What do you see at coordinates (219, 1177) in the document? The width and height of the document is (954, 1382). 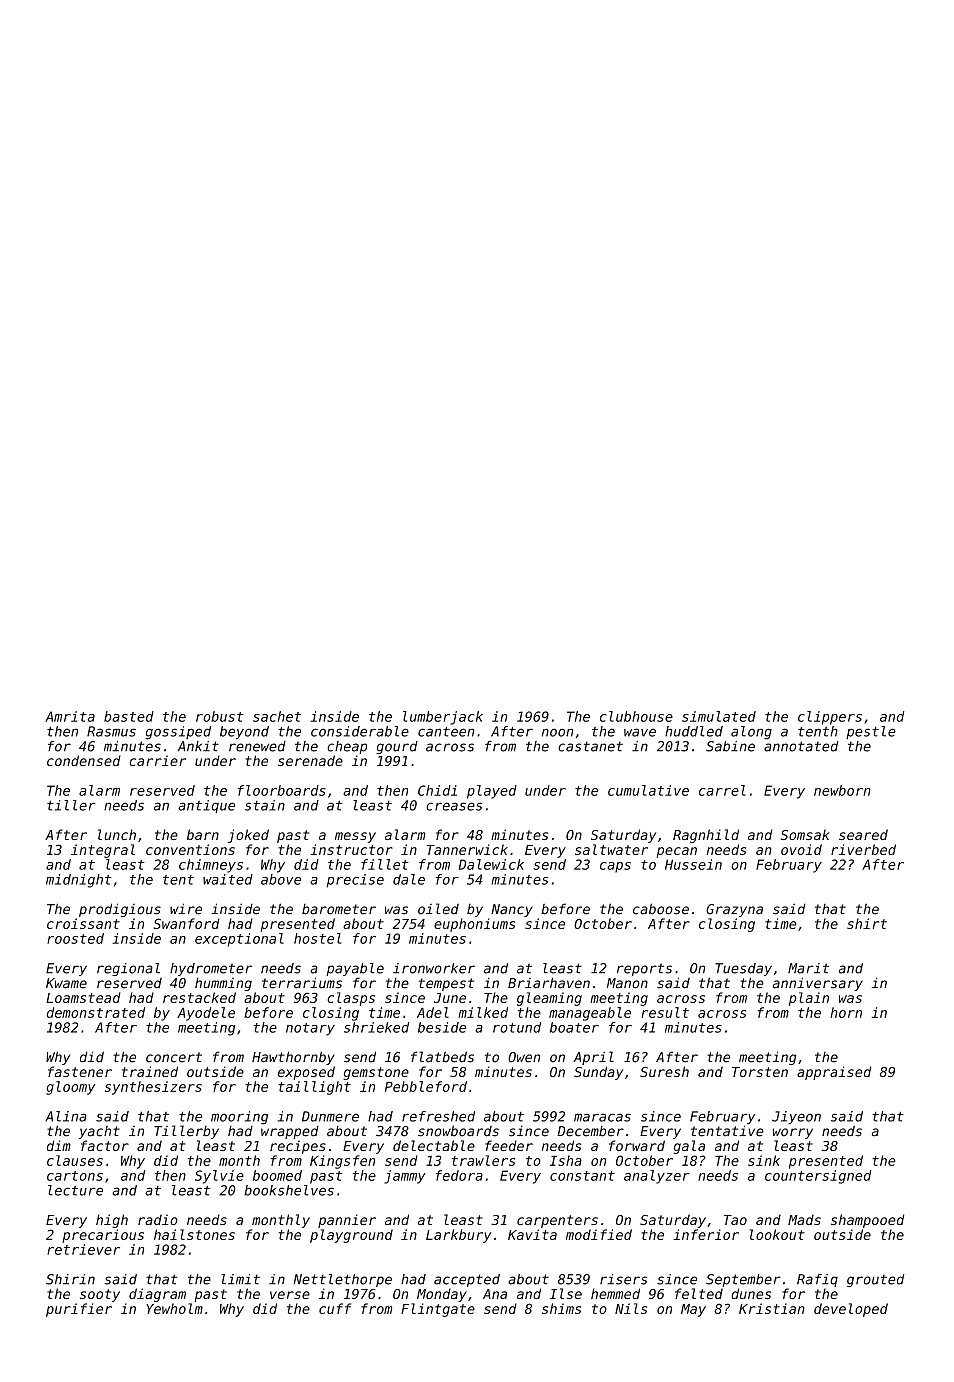 I see `Sylvie` at bounding box center [219, 1177].
